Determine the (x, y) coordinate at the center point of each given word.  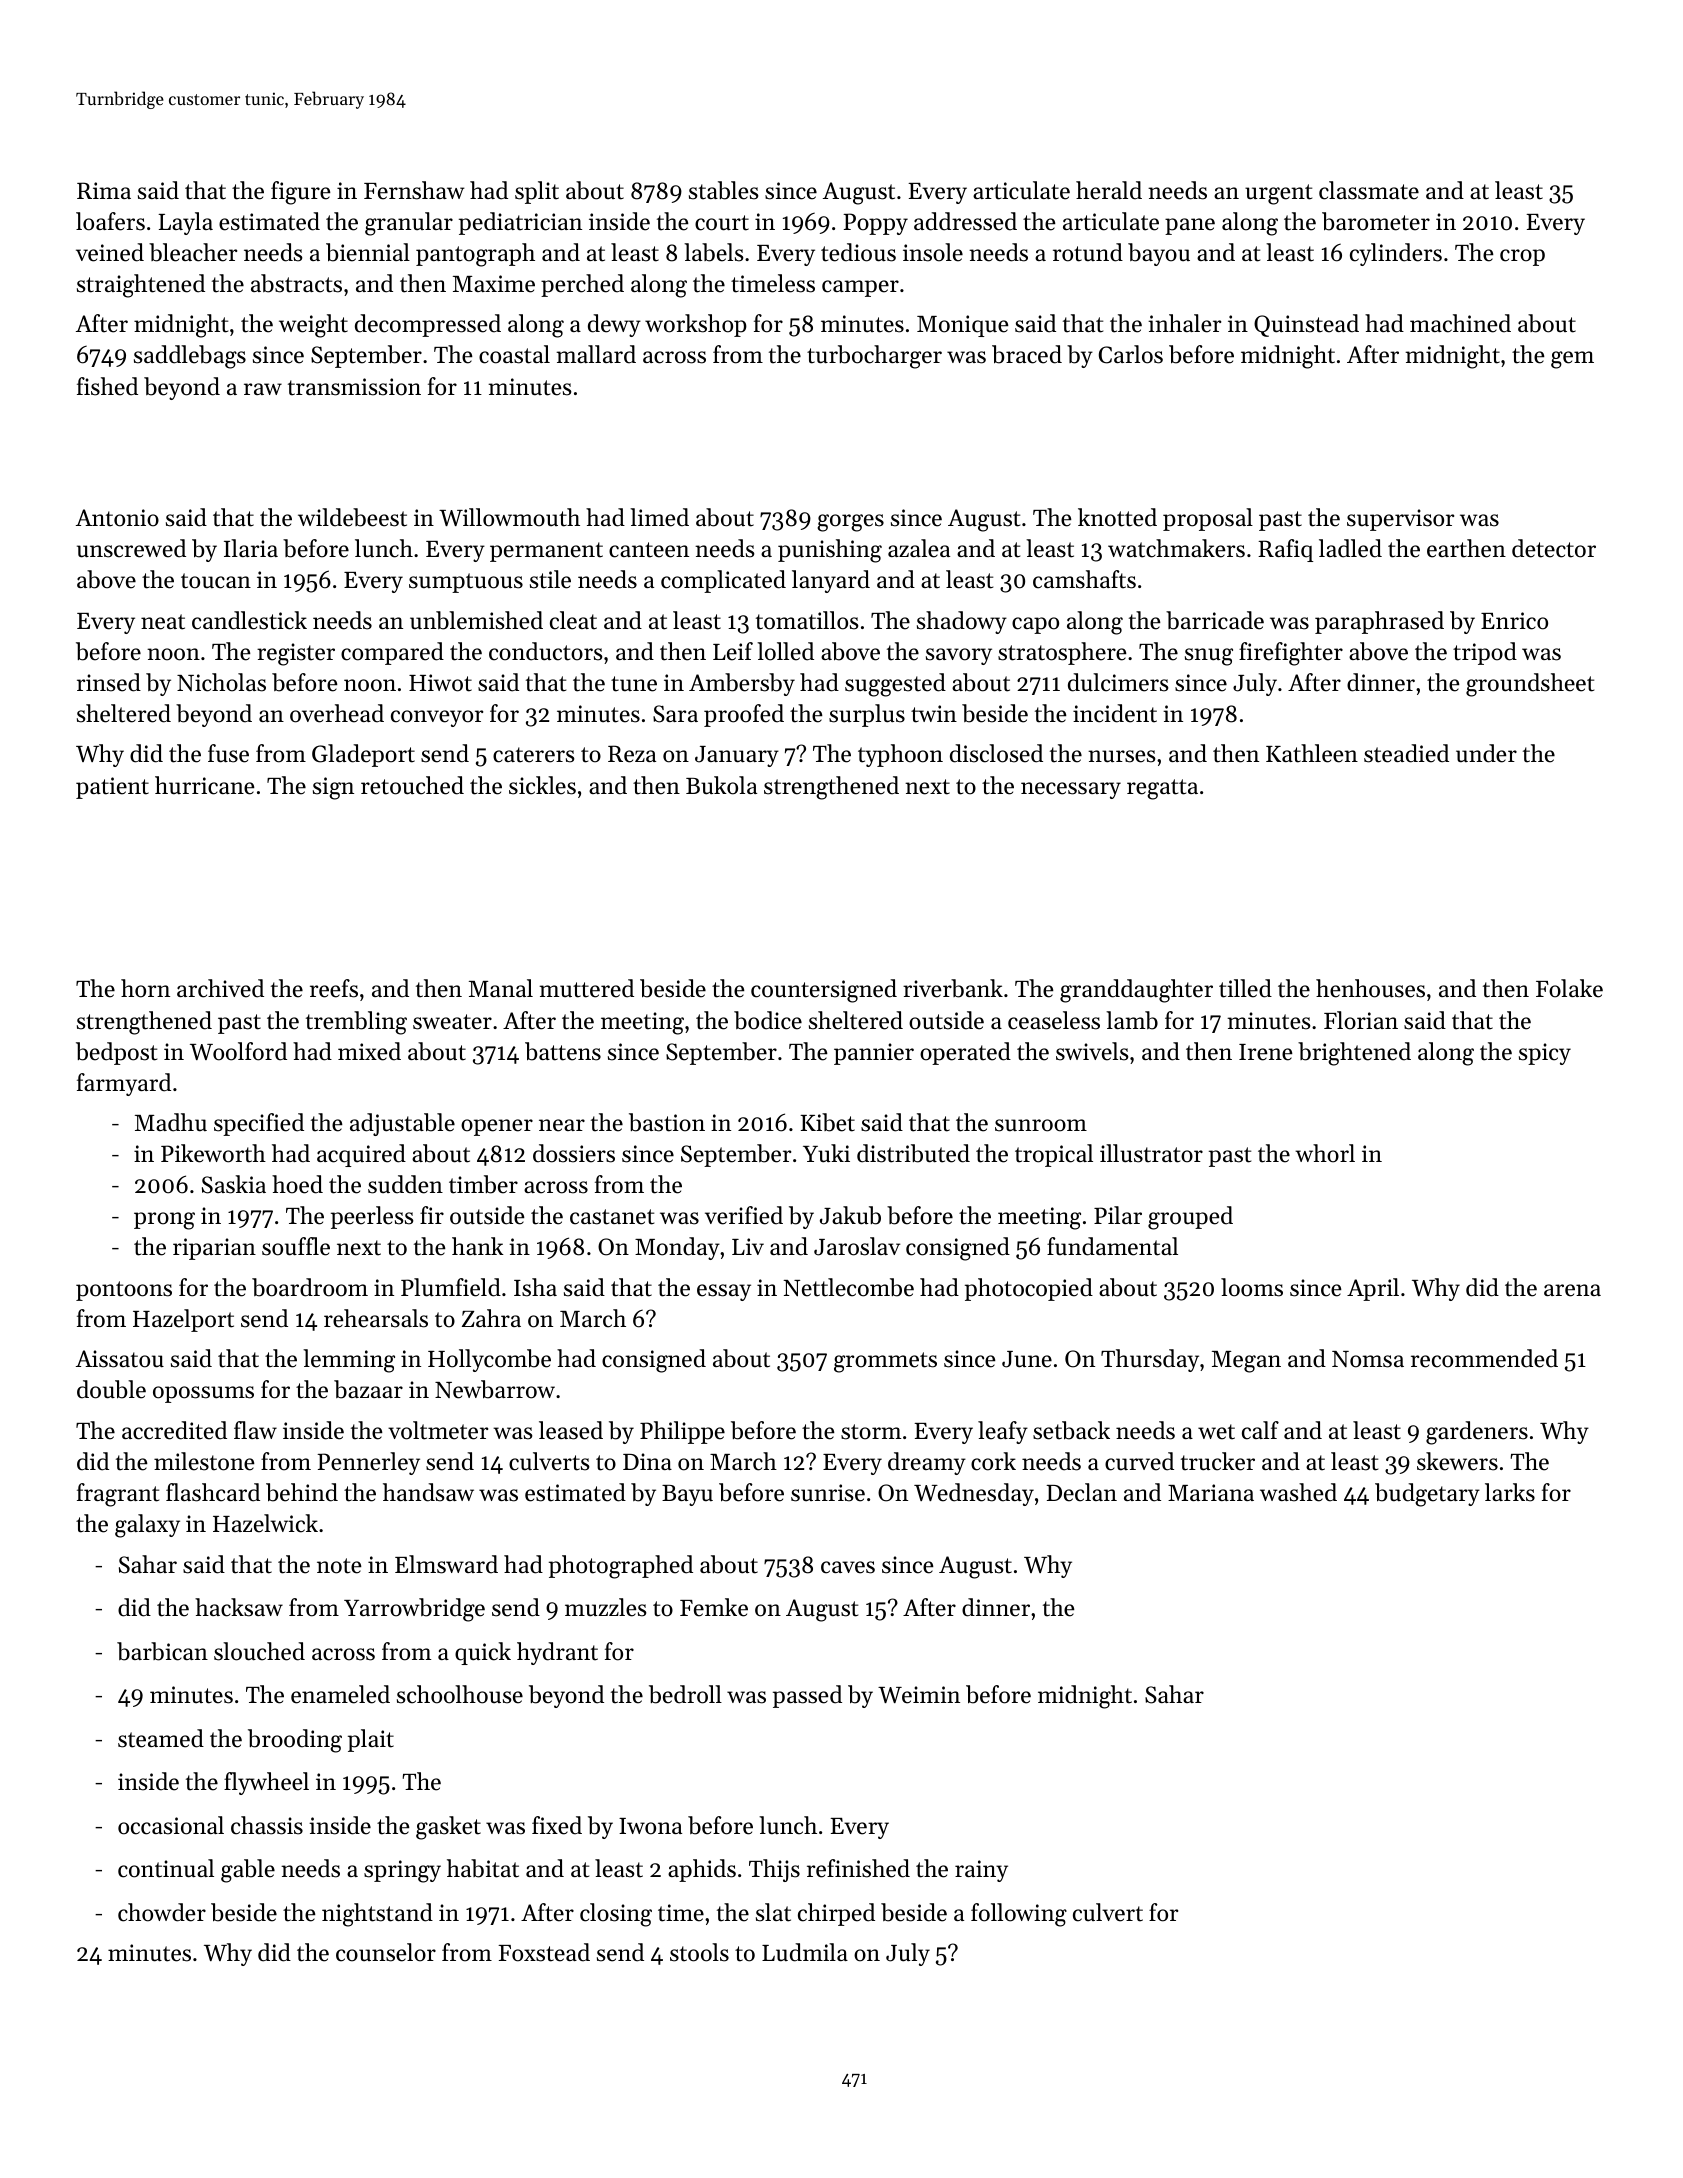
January (737, 756)
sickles (542, 785)
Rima (104, 190)
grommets (885, 1362)
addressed (965, 221)
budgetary (1427, 1495)
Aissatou (120, 1359)
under (1486, 753)
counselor (386, 1952)
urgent (1278, 194)
